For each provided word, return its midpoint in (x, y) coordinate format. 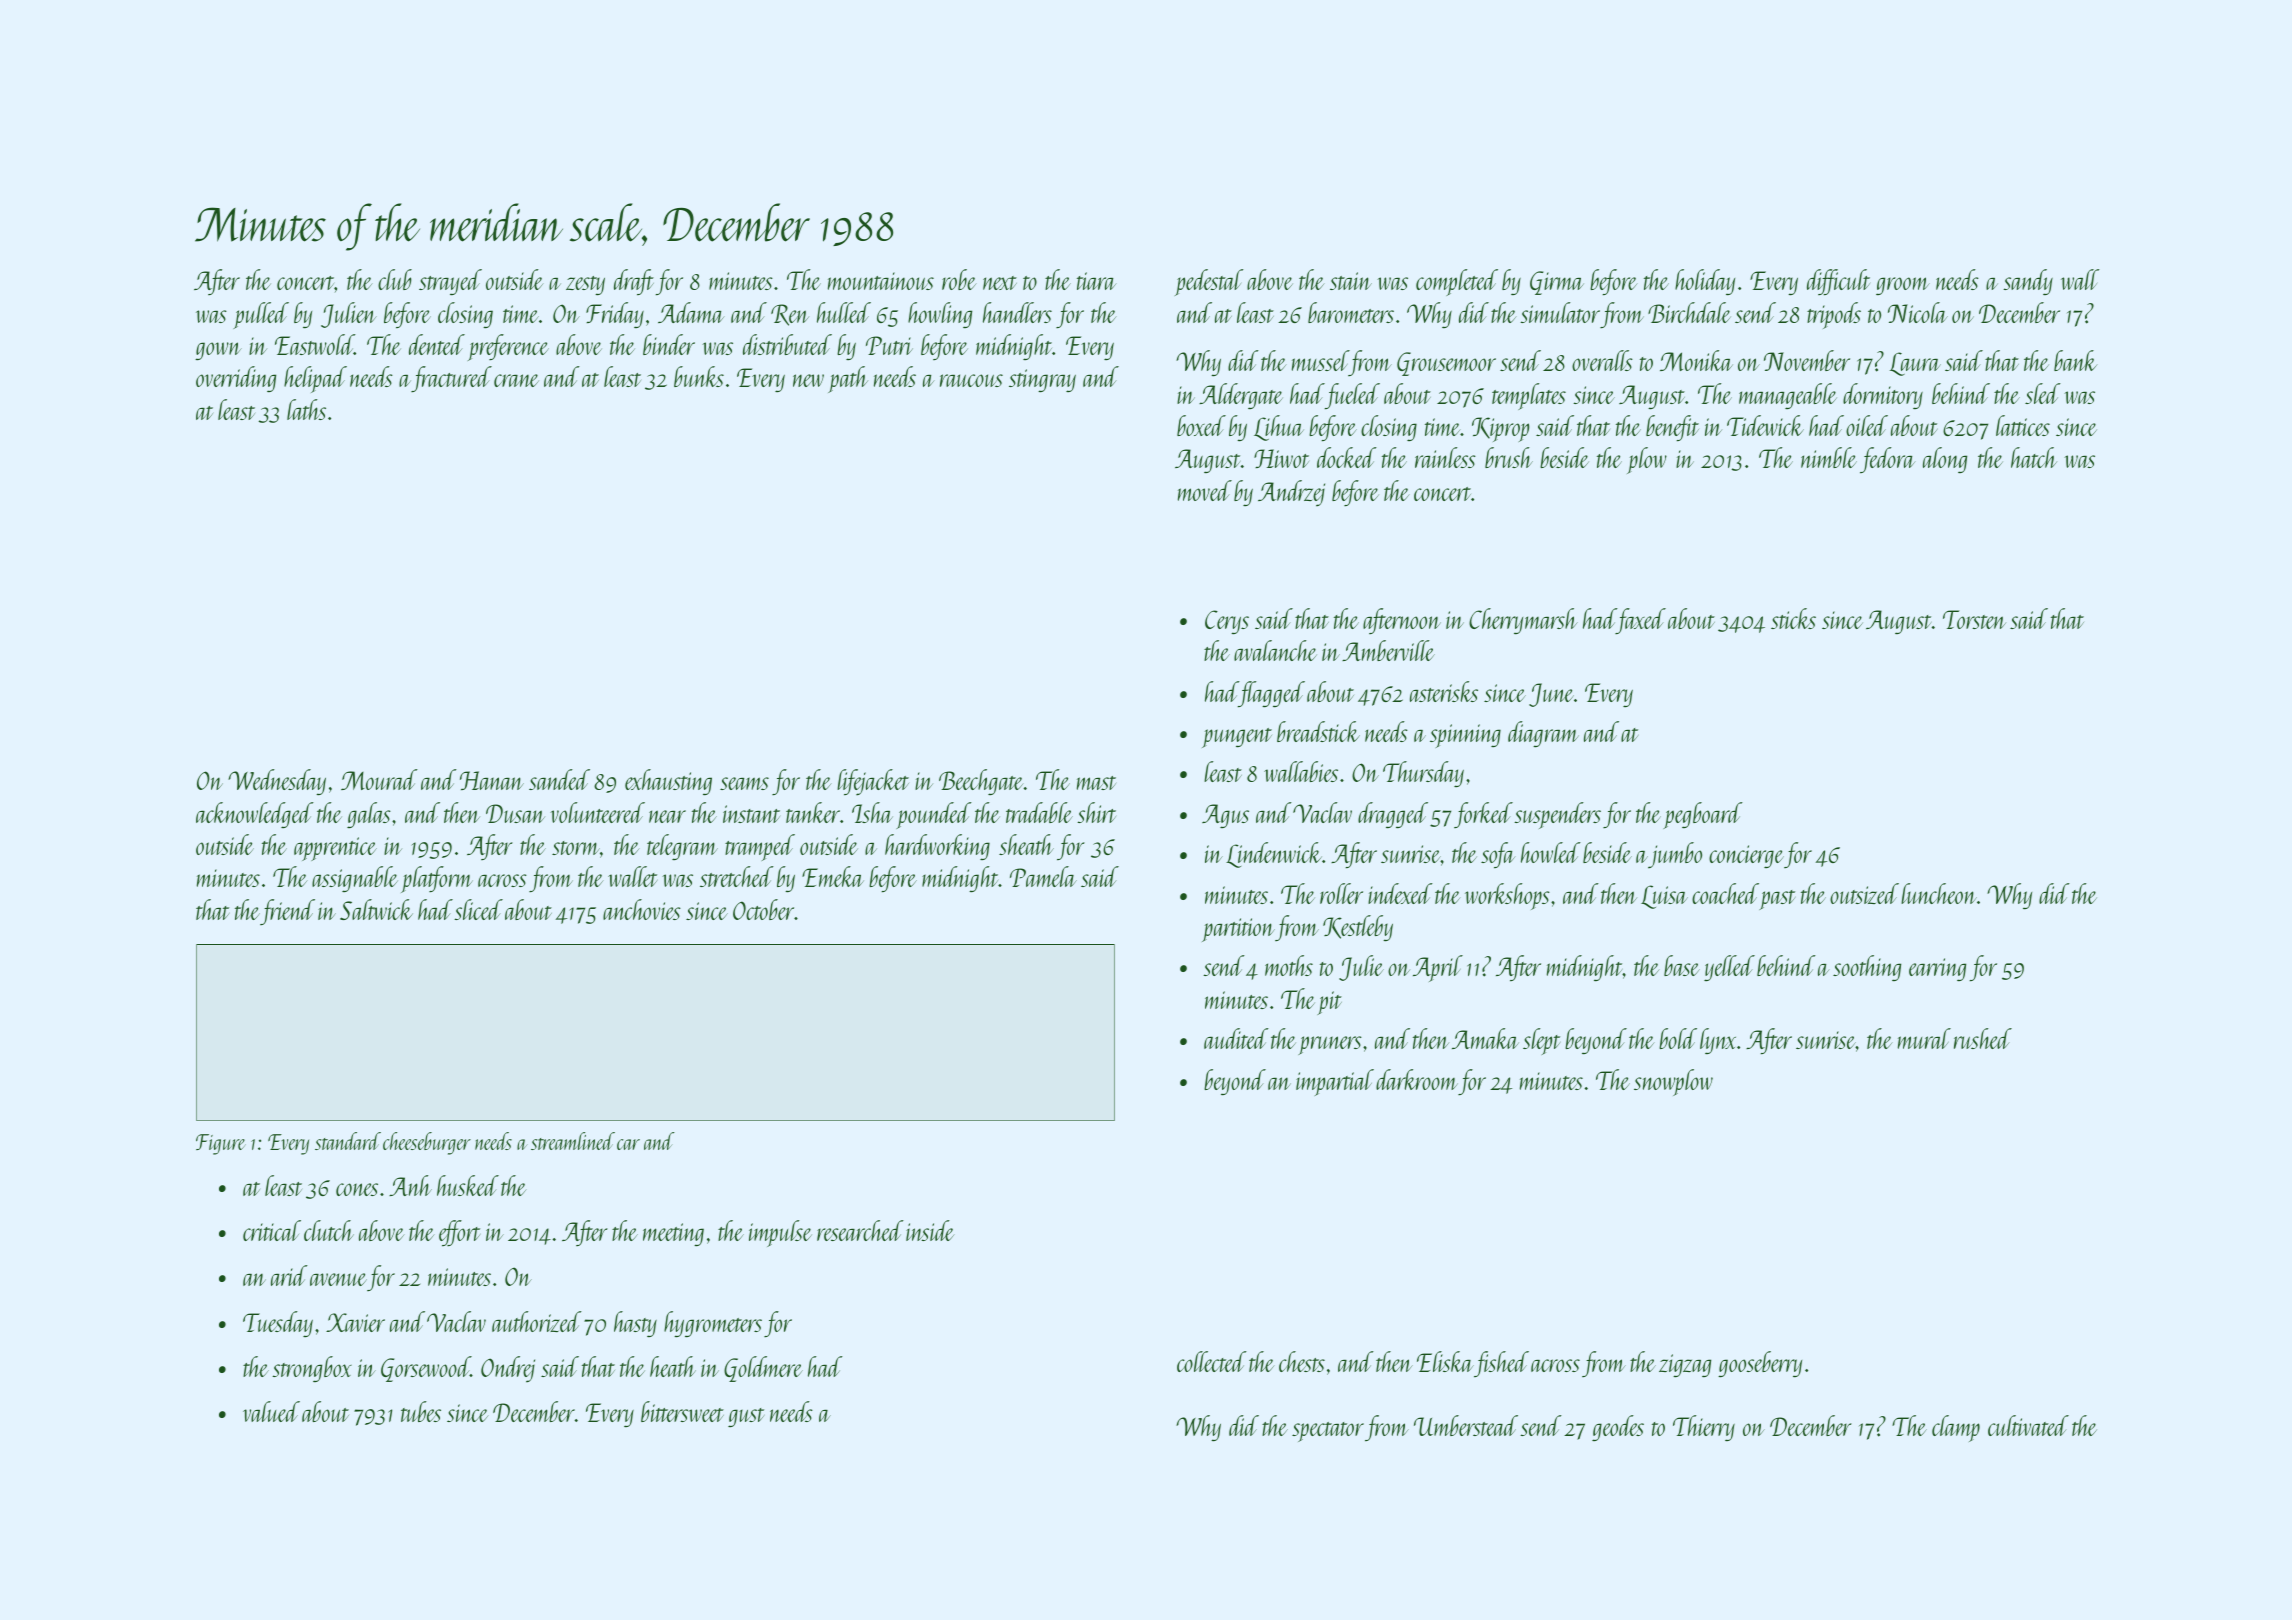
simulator (1560, 312)
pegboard (1703, 815)
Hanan (492, 780)
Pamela (1043, 876)
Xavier (355, 1322)
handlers (1017, 312)
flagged (1272, 694)
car (628, 1144)
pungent (1237, 738)
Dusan (515, 813)
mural (1924, 1038)
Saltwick (376, 909)
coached (1725, 893)
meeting (673, 1234)
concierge (1746, 856)
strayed (450, 282)
